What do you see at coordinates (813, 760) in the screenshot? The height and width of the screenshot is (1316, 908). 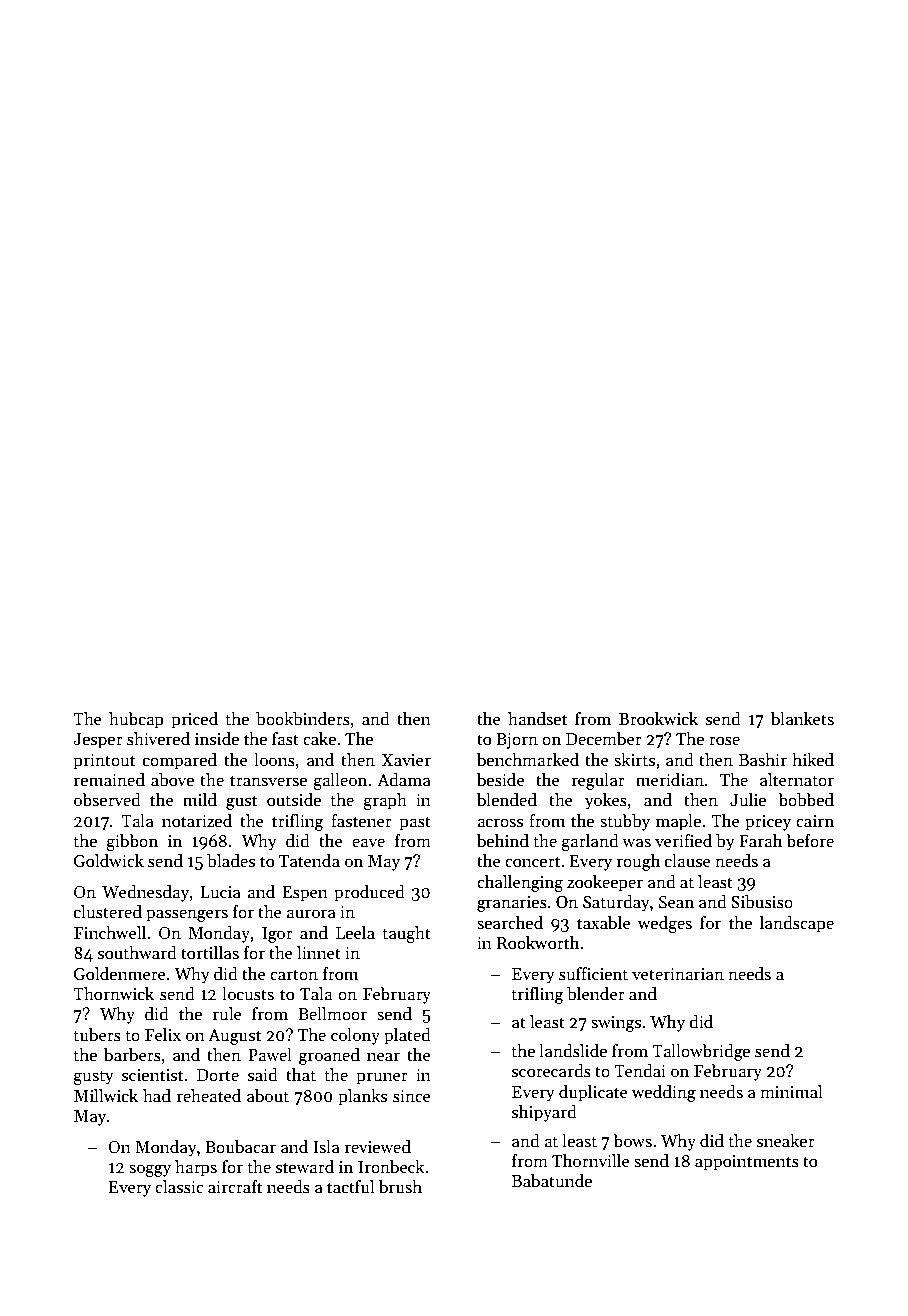 I see `hiked` at bounding box center [813, 760].
